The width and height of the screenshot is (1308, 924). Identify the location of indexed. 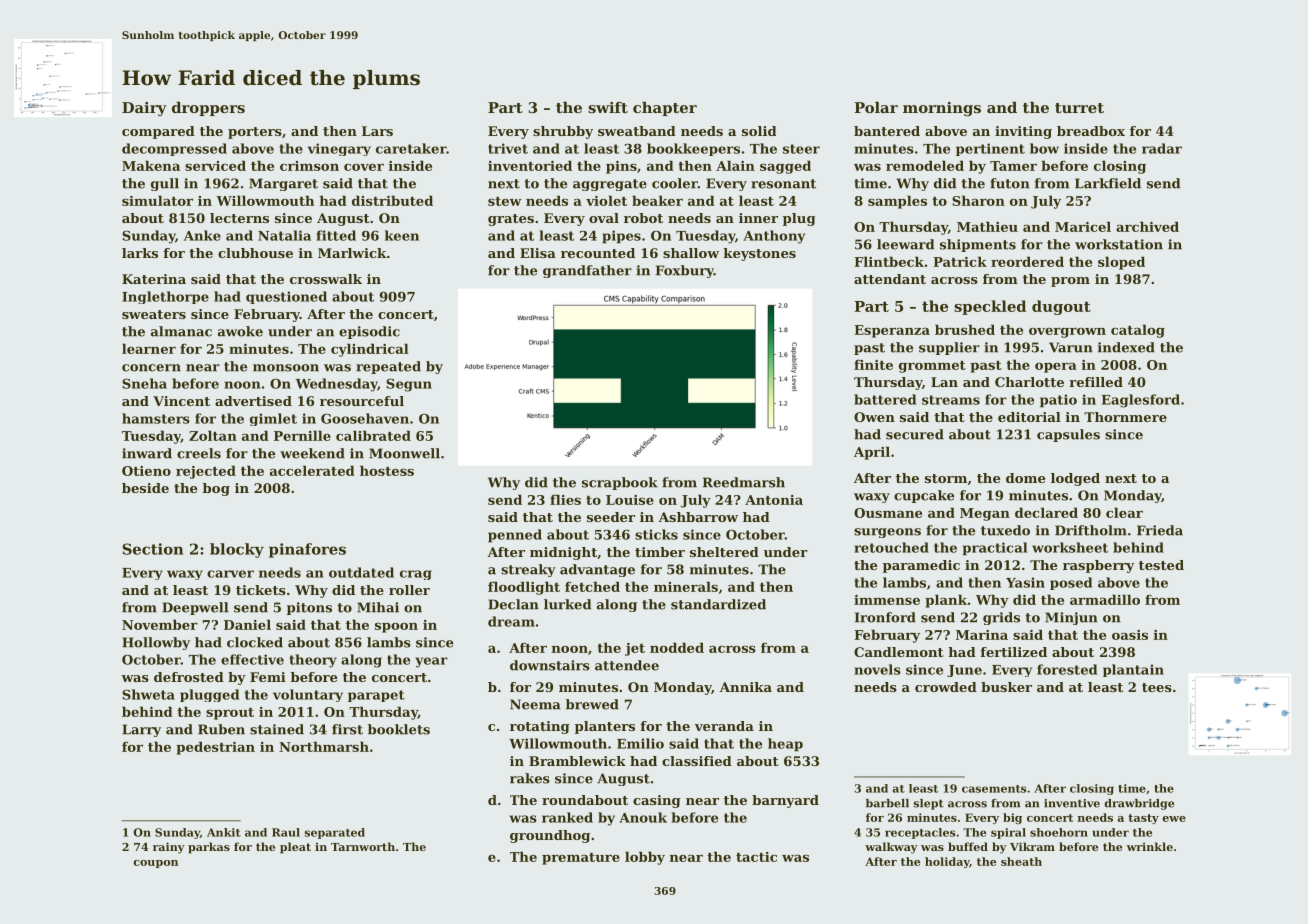
(1126, 347).
